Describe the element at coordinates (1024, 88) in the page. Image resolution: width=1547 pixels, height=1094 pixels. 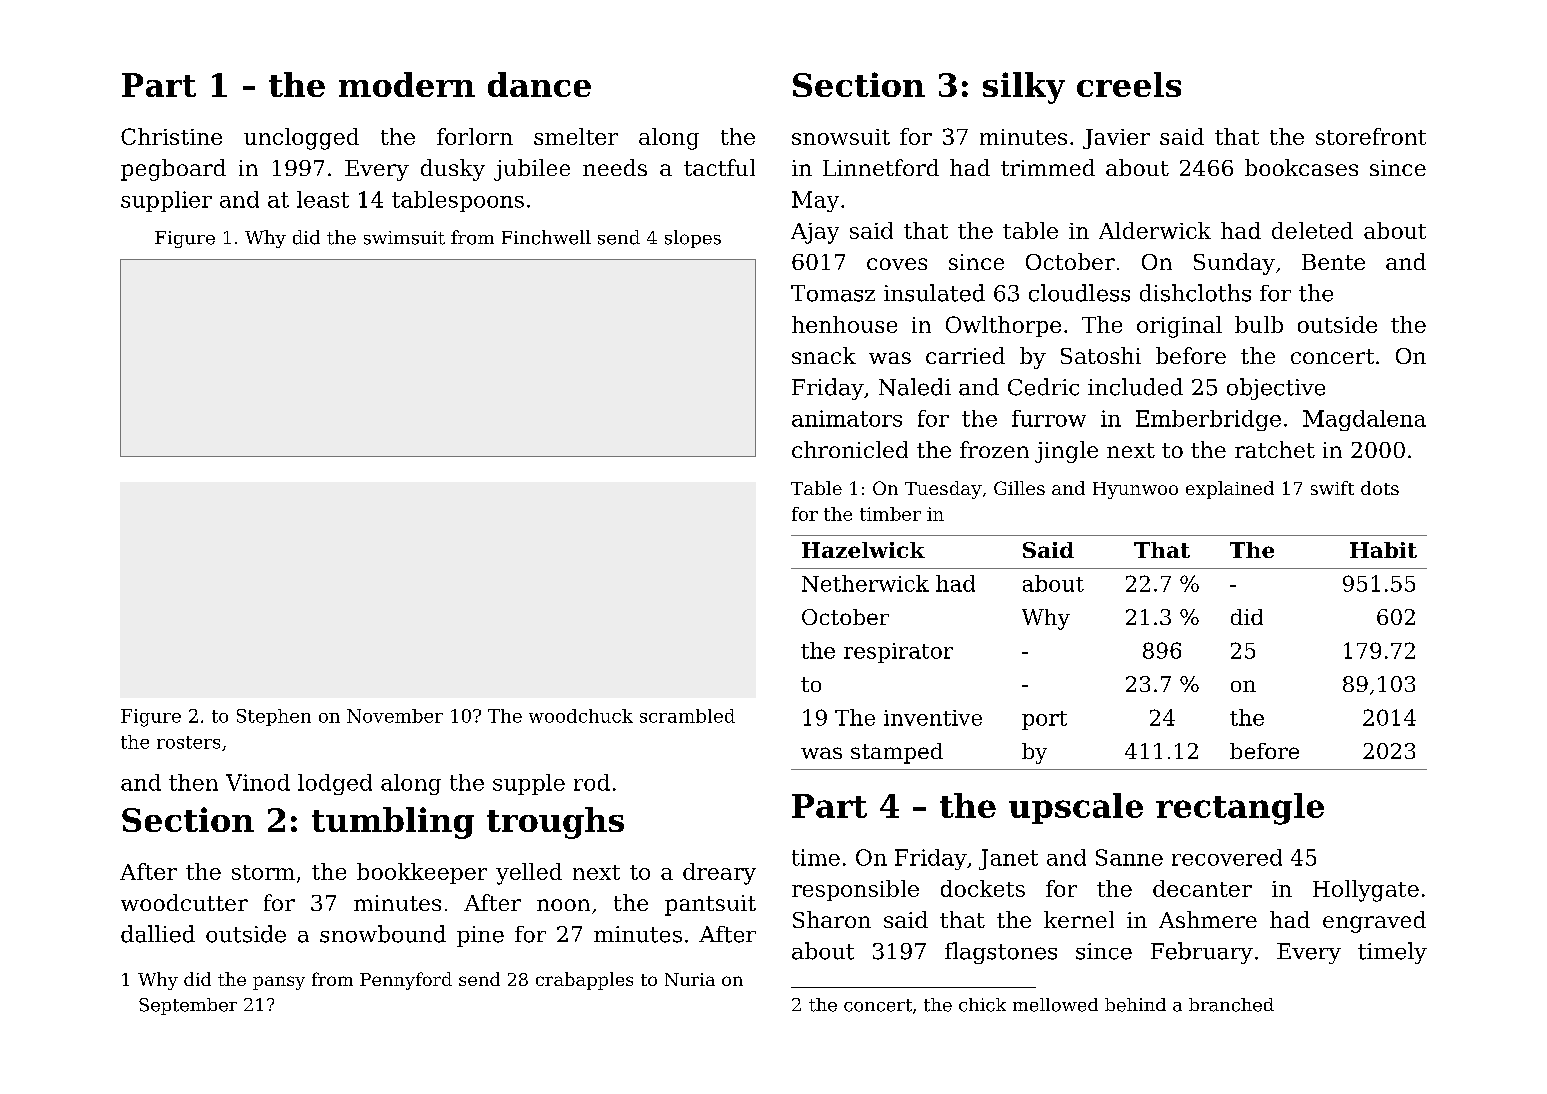
I see `silky` at that location.
